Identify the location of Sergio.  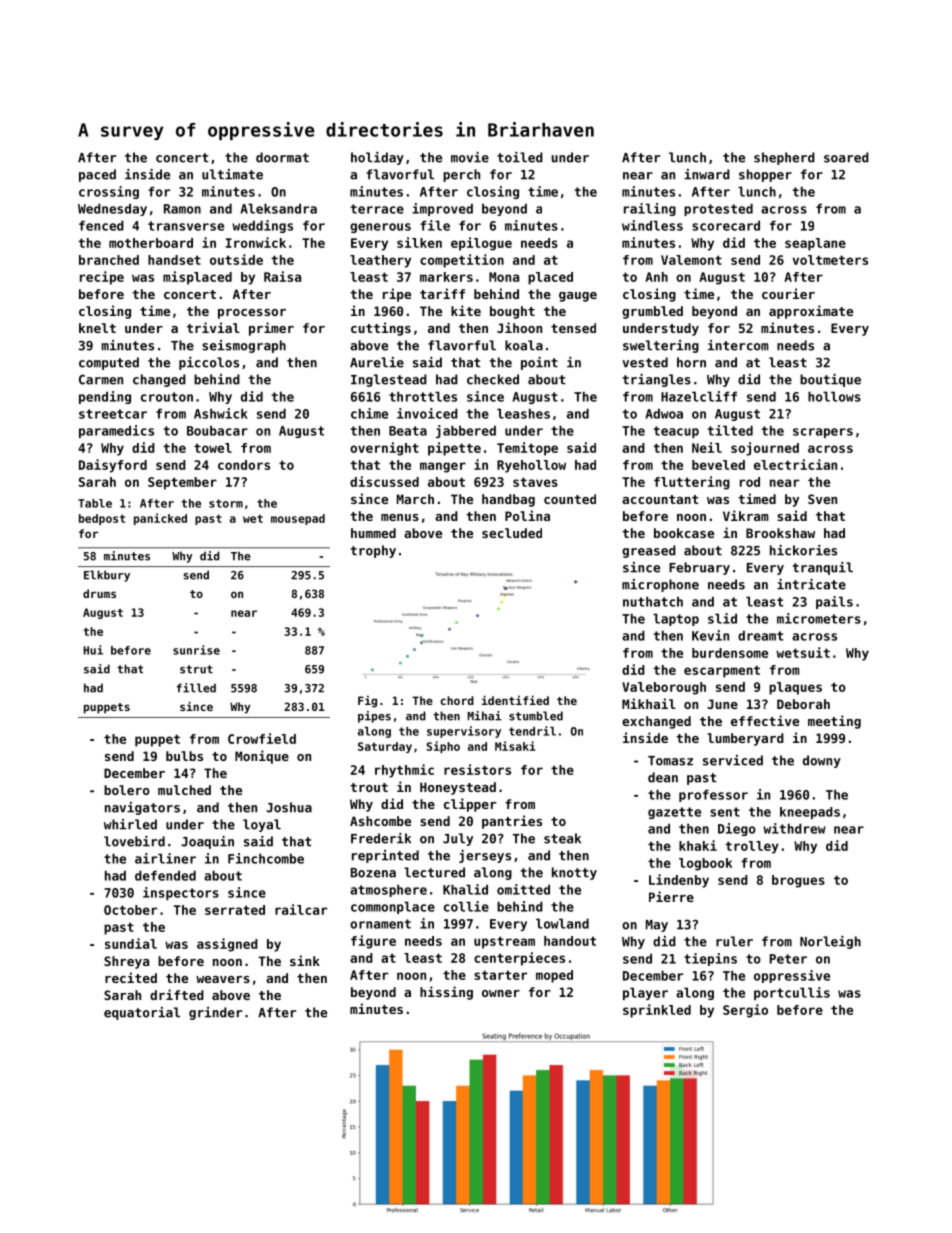
(745, 1011).
